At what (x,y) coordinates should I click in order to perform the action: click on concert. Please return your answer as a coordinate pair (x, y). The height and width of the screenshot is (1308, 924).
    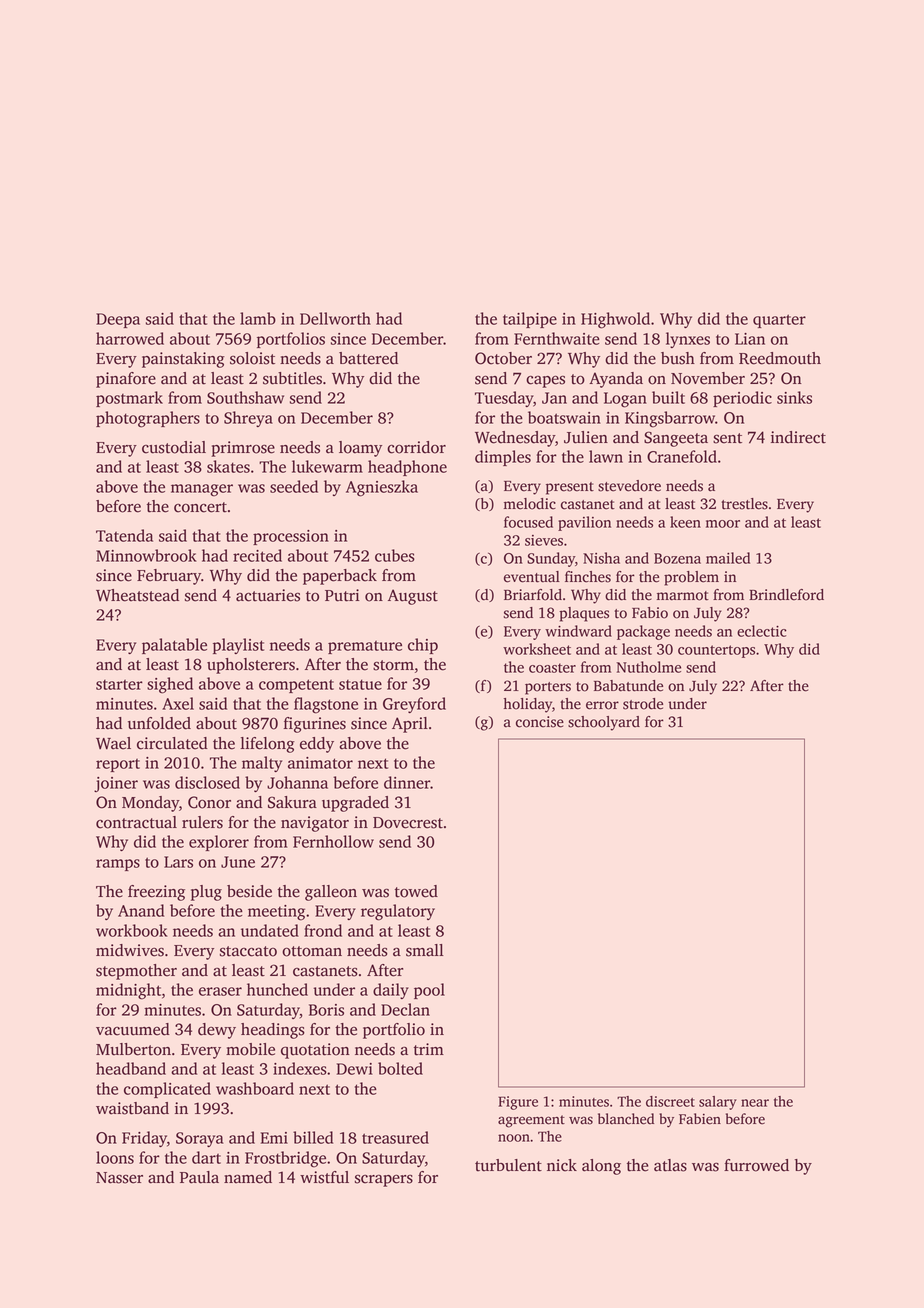
    Looking at the image, I should click on (200, 507).
